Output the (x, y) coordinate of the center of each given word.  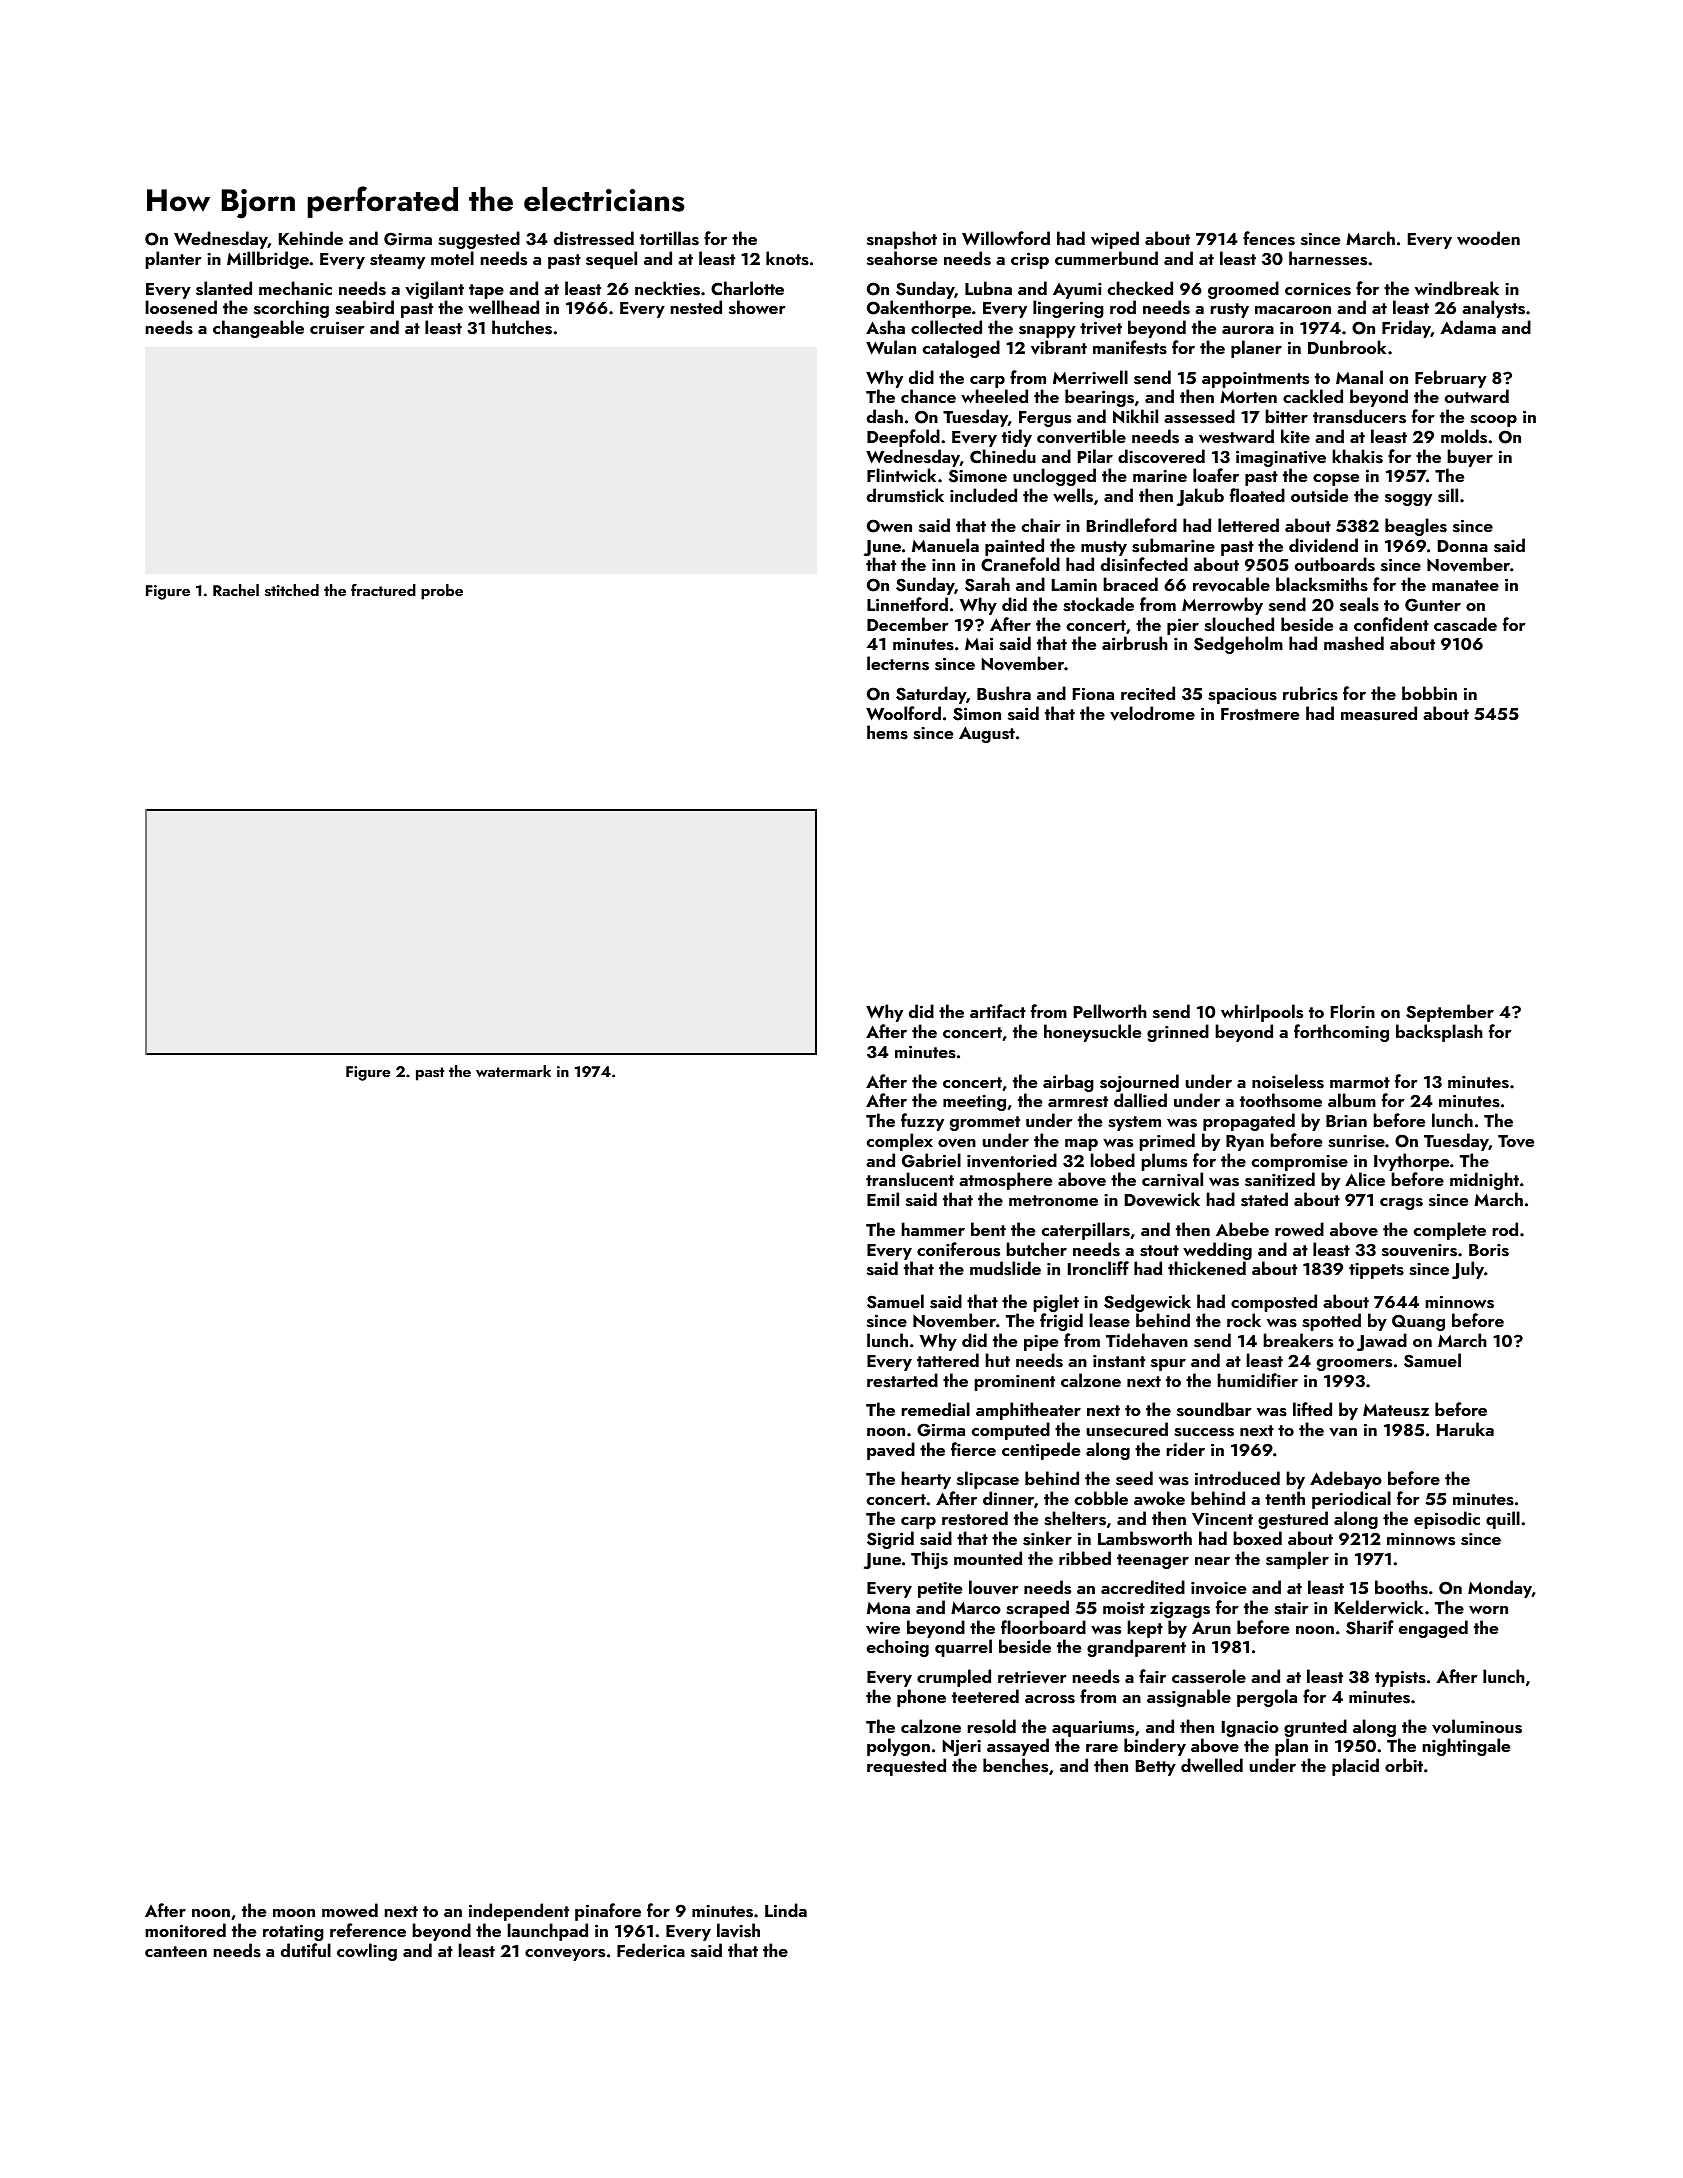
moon (294, 1913)
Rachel (236, 590)
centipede (1041, 1451)
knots (787, 258)
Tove (1516, 1141)
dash (885, 416)
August (987, 734)
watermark (513, 1071)
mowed (350, 1910)
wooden (1488, 238)
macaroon (1293, 310)
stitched (292, 590)
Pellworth (1110, 1011)
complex (900, 1142)
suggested (479, 240)
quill (1503, 1520)
